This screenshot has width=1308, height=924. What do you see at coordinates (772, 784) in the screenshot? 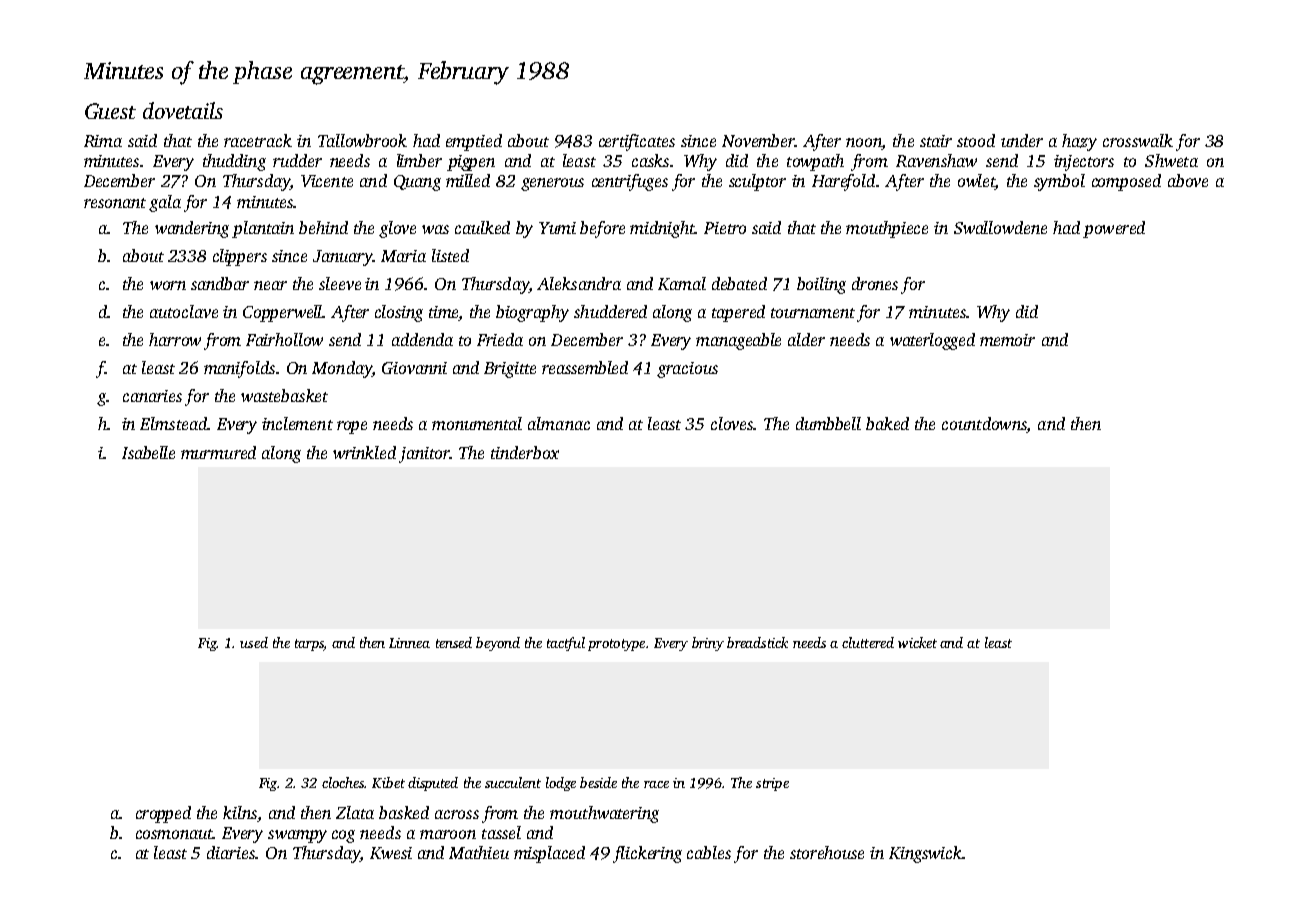
I see `stripe` at bounding box center [772, 784].
